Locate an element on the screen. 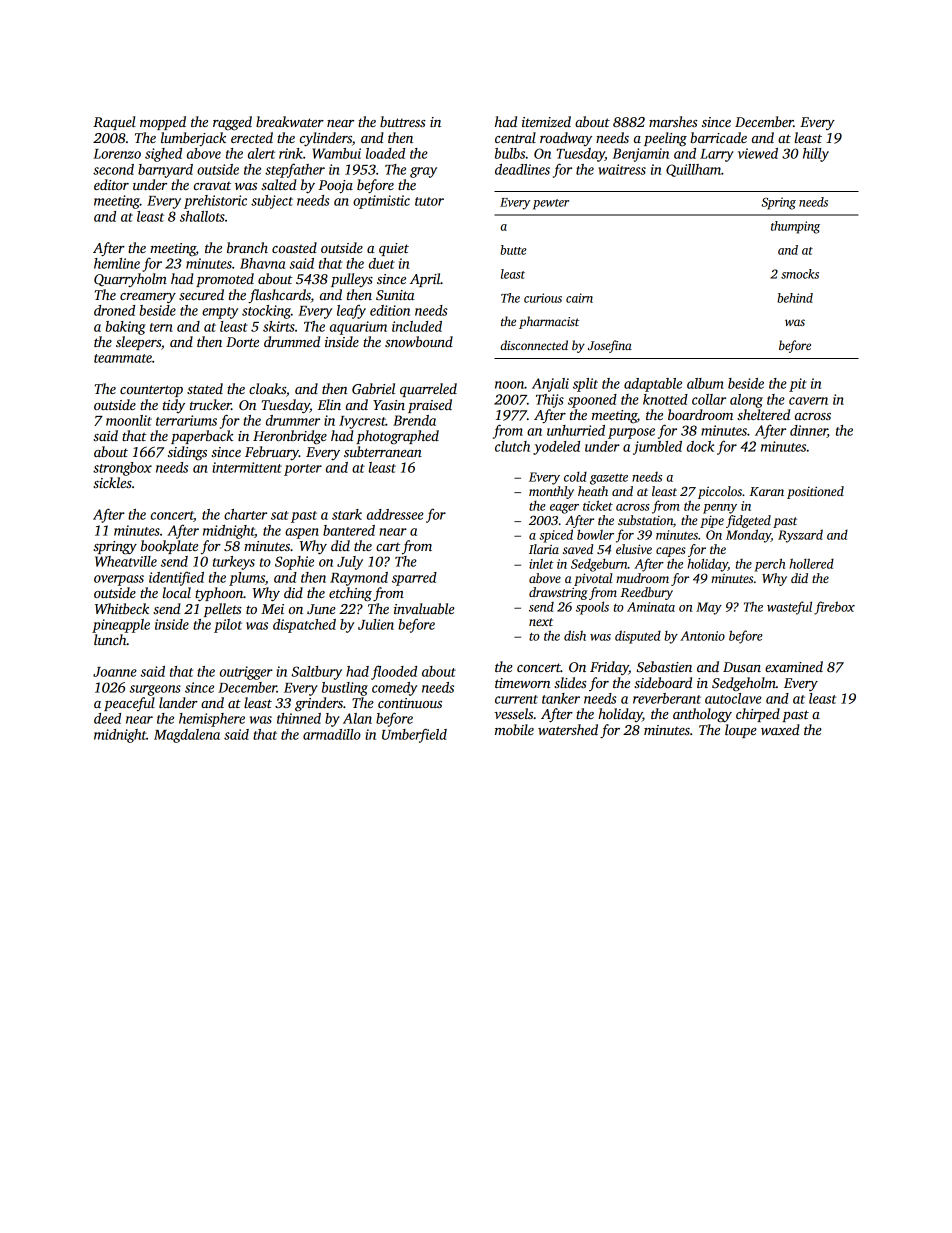  Magdalena is located at coordinates (187, 736).
